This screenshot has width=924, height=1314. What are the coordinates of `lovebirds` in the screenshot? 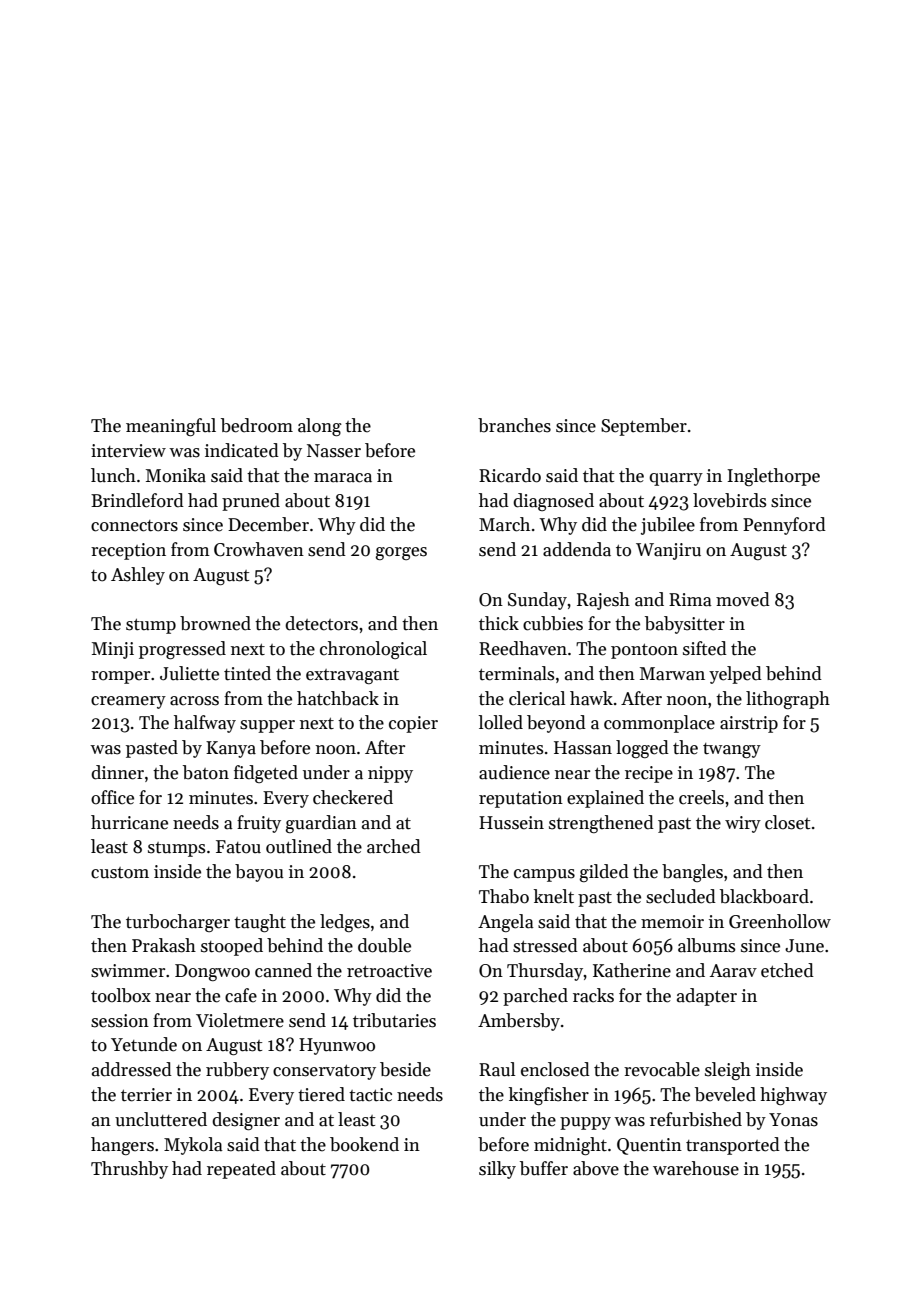 It's located at (729, 500).
